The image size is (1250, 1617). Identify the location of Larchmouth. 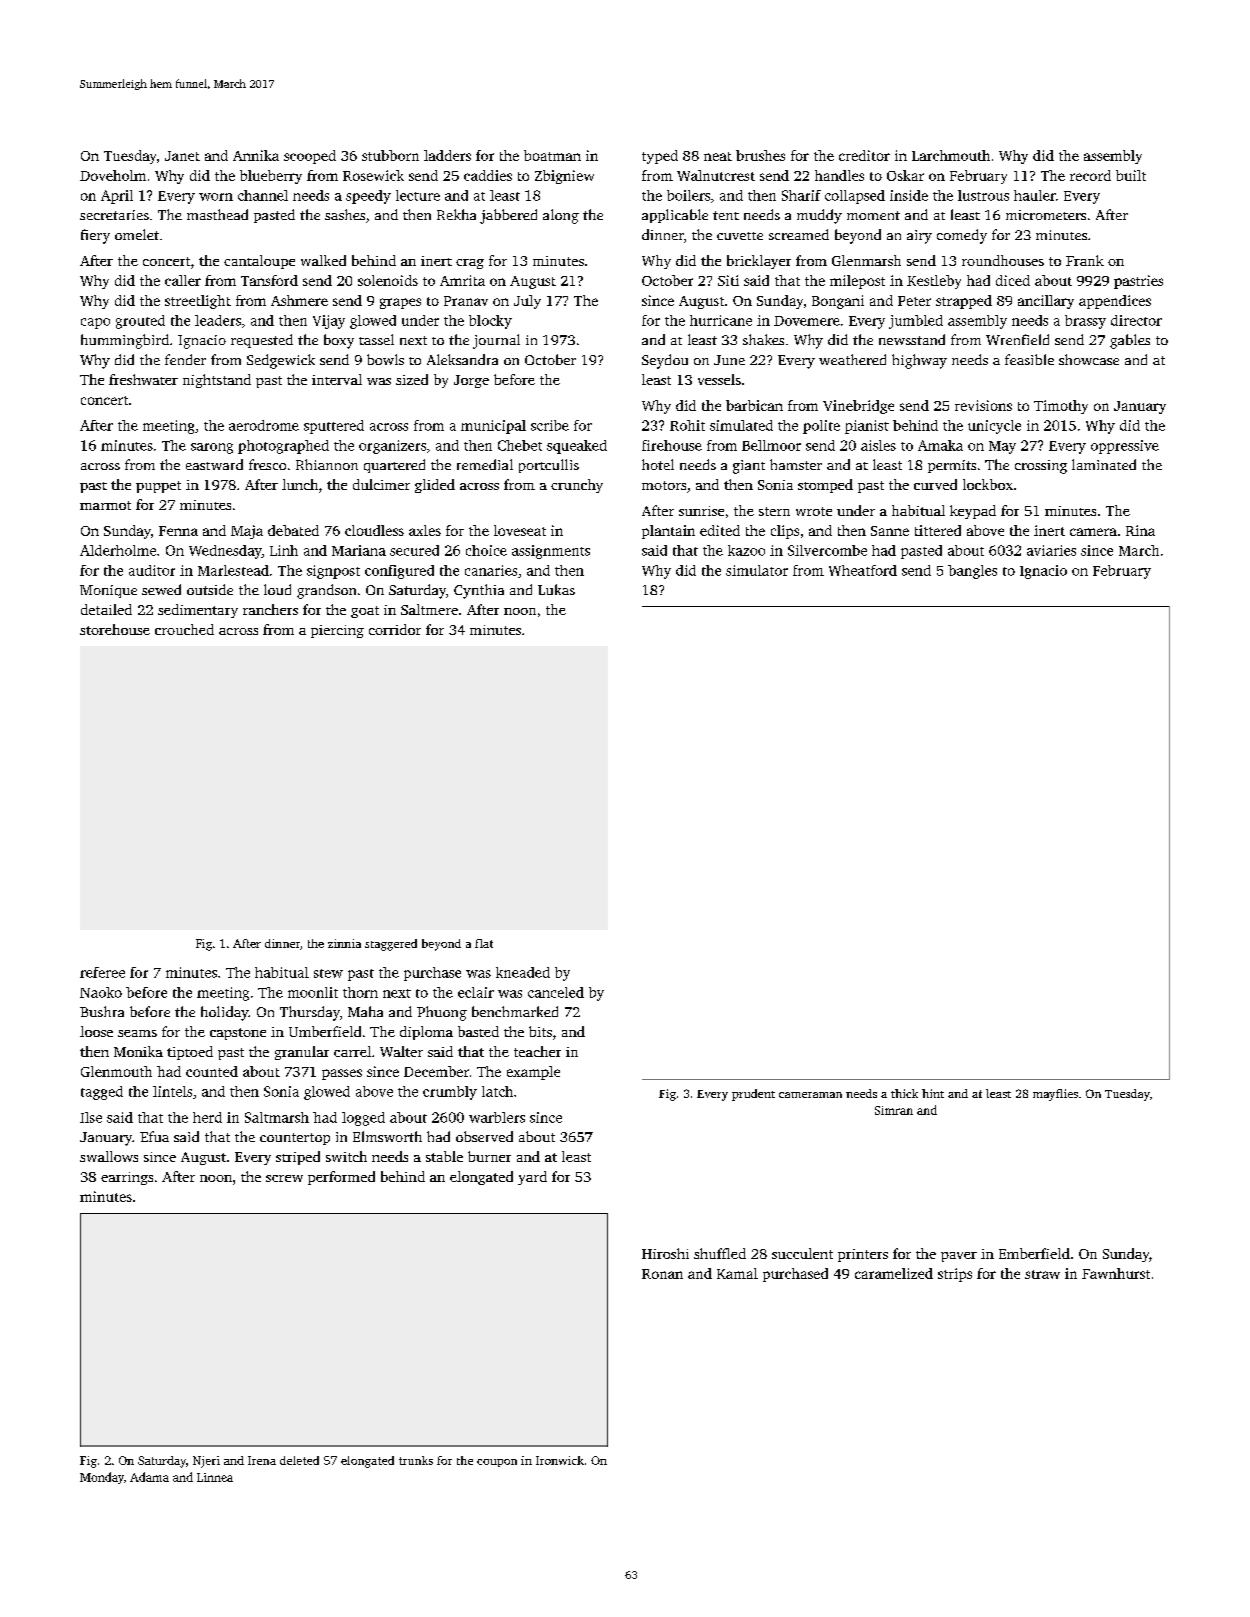
(951, 155).
